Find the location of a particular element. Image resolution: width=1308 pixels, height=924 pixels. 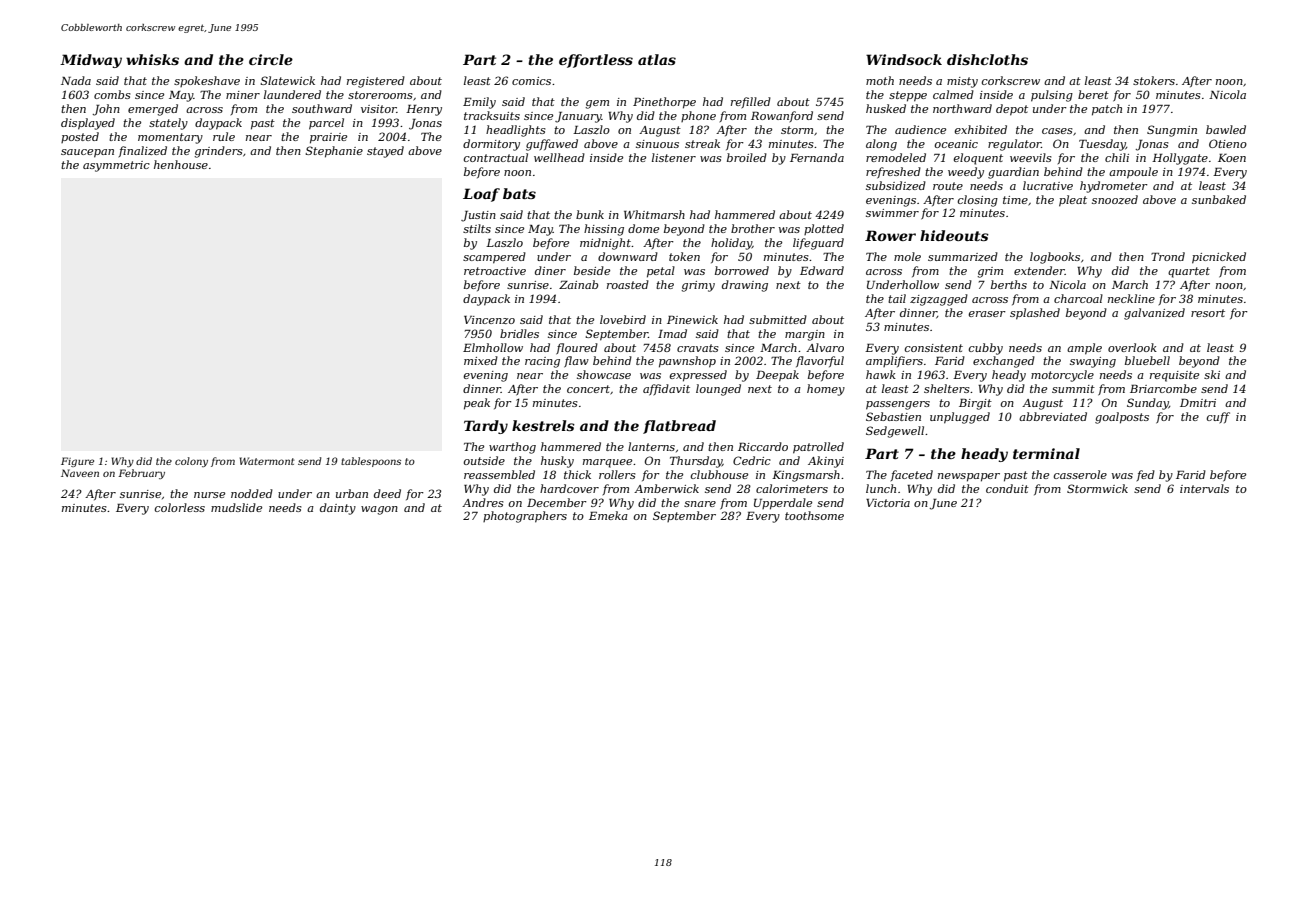

sunbaked is located at coordinates (1219, 199).
